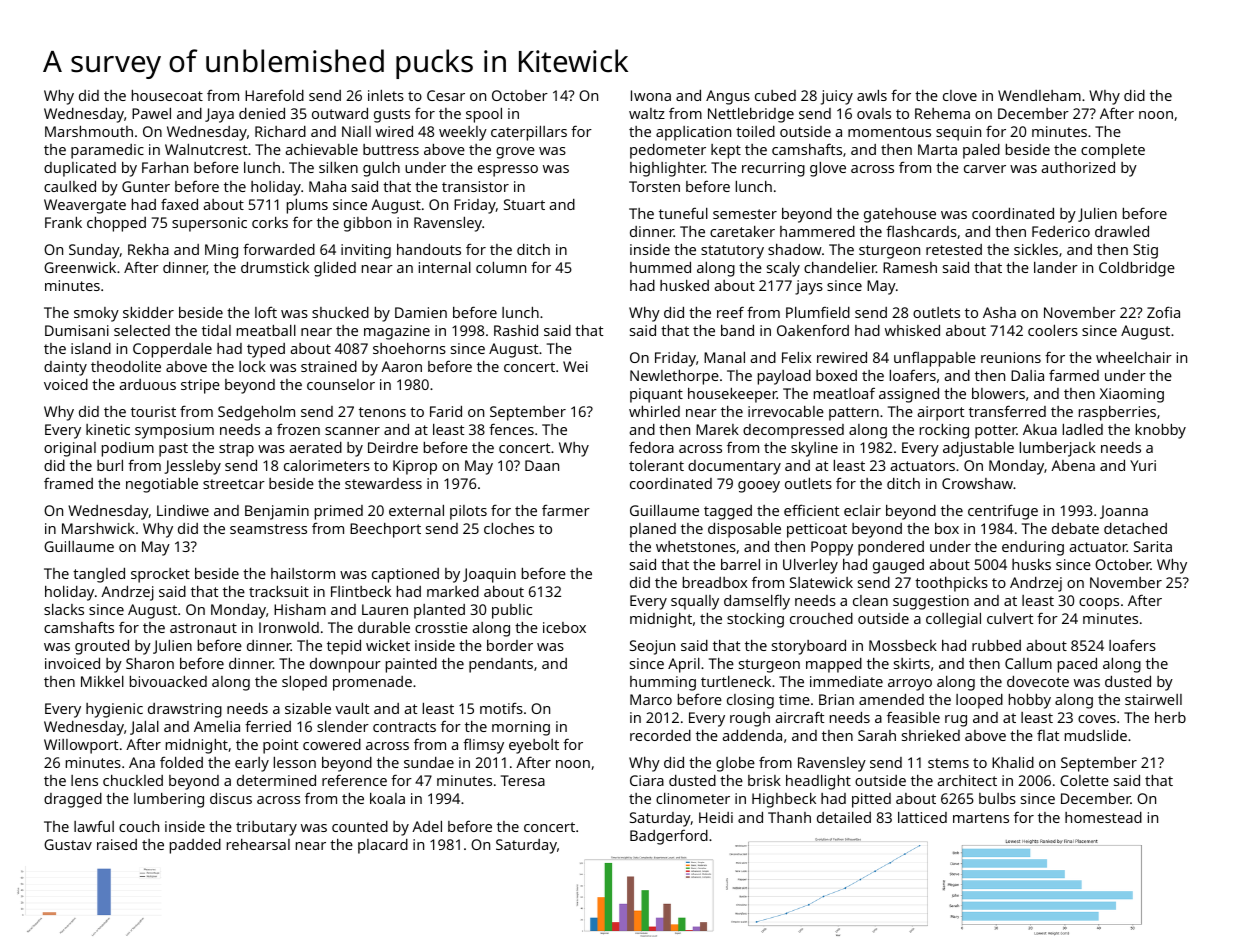 The height and width of the document is (952, 1233). What do you see at coordinates (775, 95) in the document?
I see `cubed` at bounding box center [775, 95].
